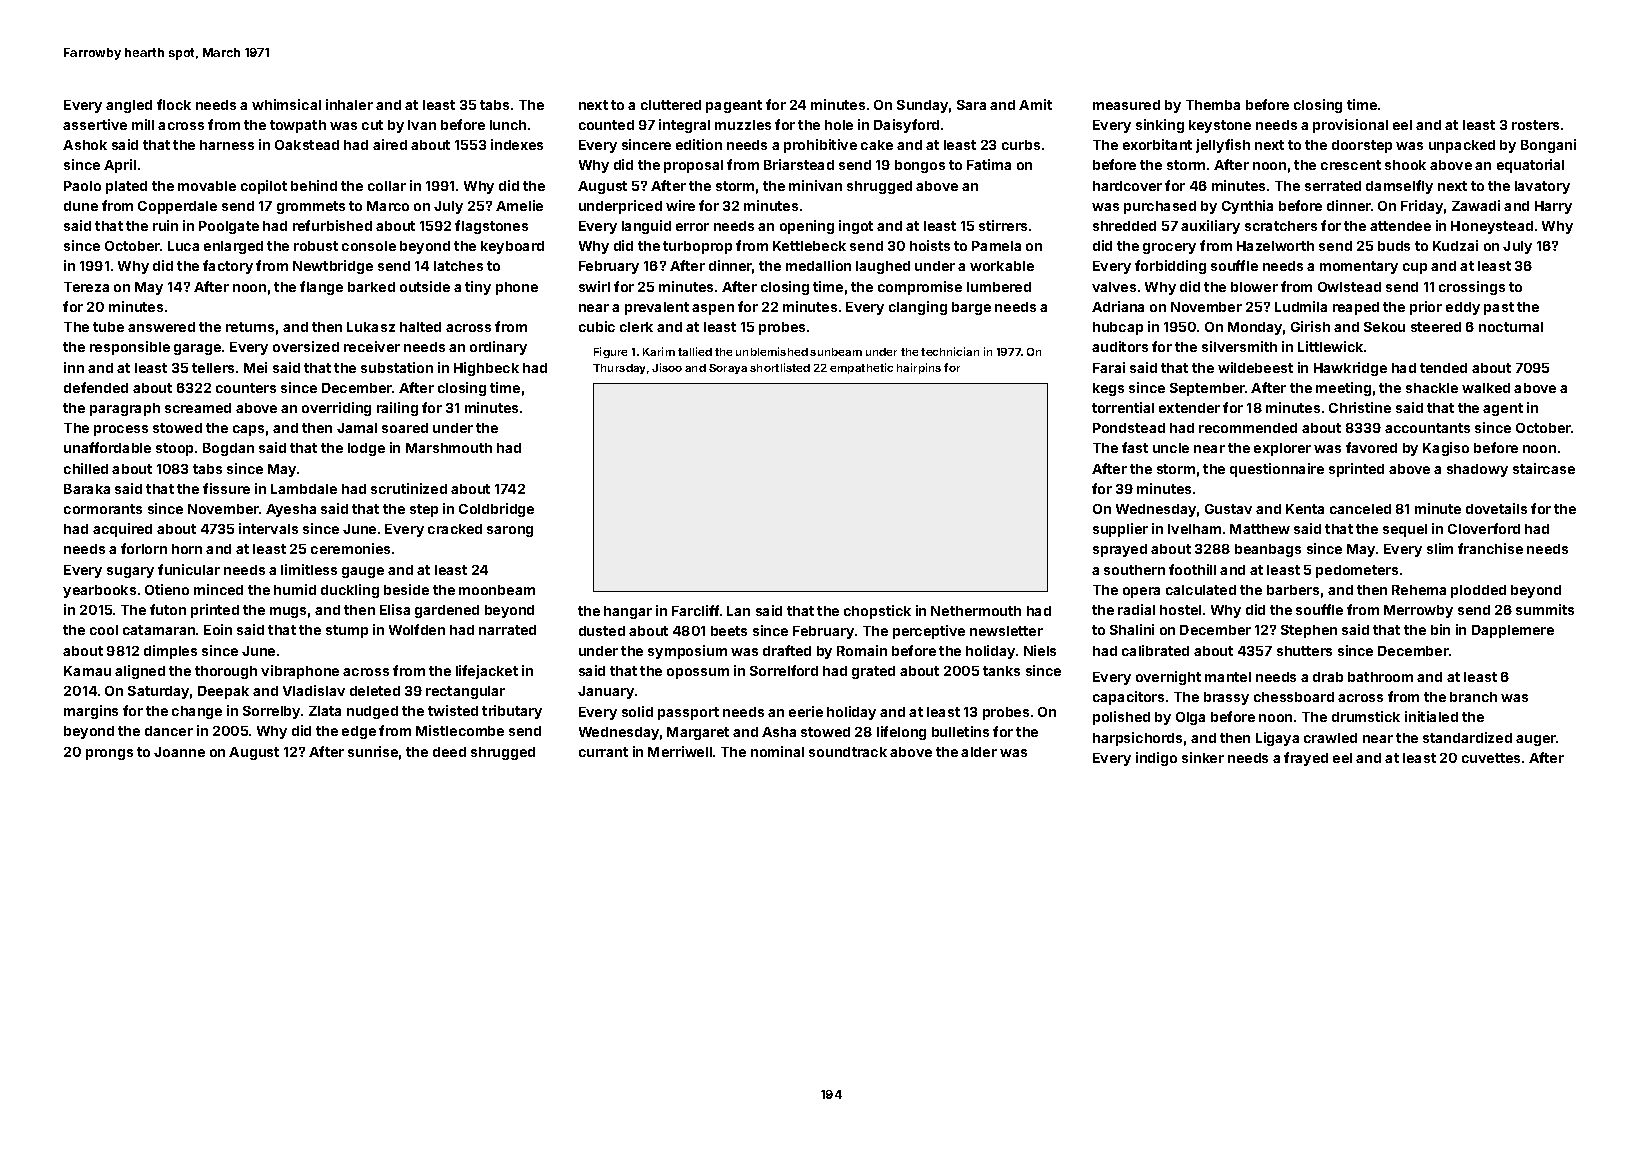 The width and height of the document is (1641, 1161). What do you see at coordinates (86, 287) in the document?
I see `Tereza` at bounding box center [86, 287].
